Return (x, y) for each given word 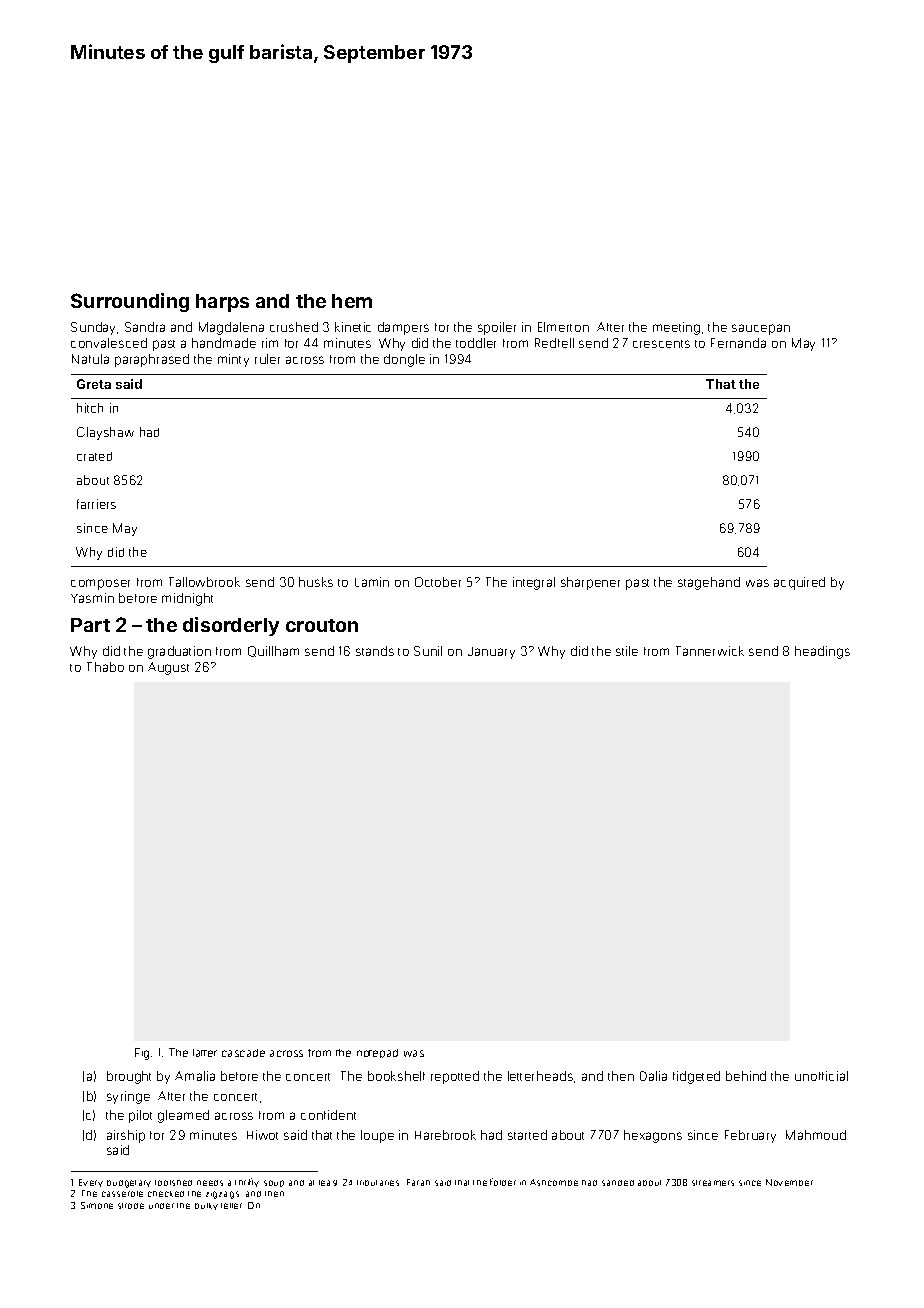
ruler (267, 359)
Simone (97, 1205)
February (750, 1136)
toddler (476, 343)
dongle (404, 360)
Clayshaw (105, 433)
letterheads (540, 1076)
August (168, 668)
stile (627, 651)
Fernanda (738, 343)
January (491, 653)
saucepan (761, 329)
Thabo (105, 667)
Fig (142, 1054)
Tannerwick (710, 651)
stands (375, 651)
